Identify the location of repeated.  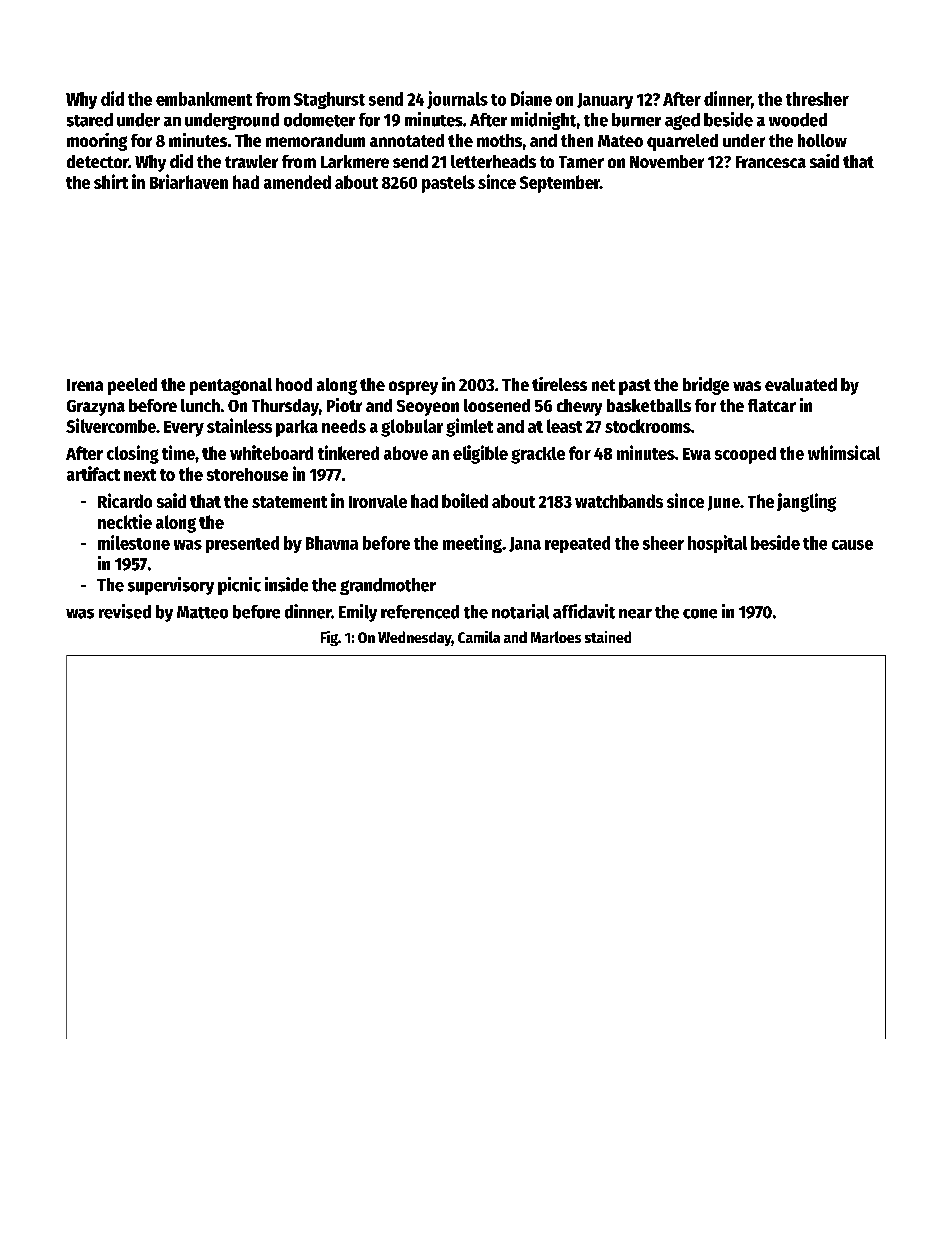
(577, 544).
